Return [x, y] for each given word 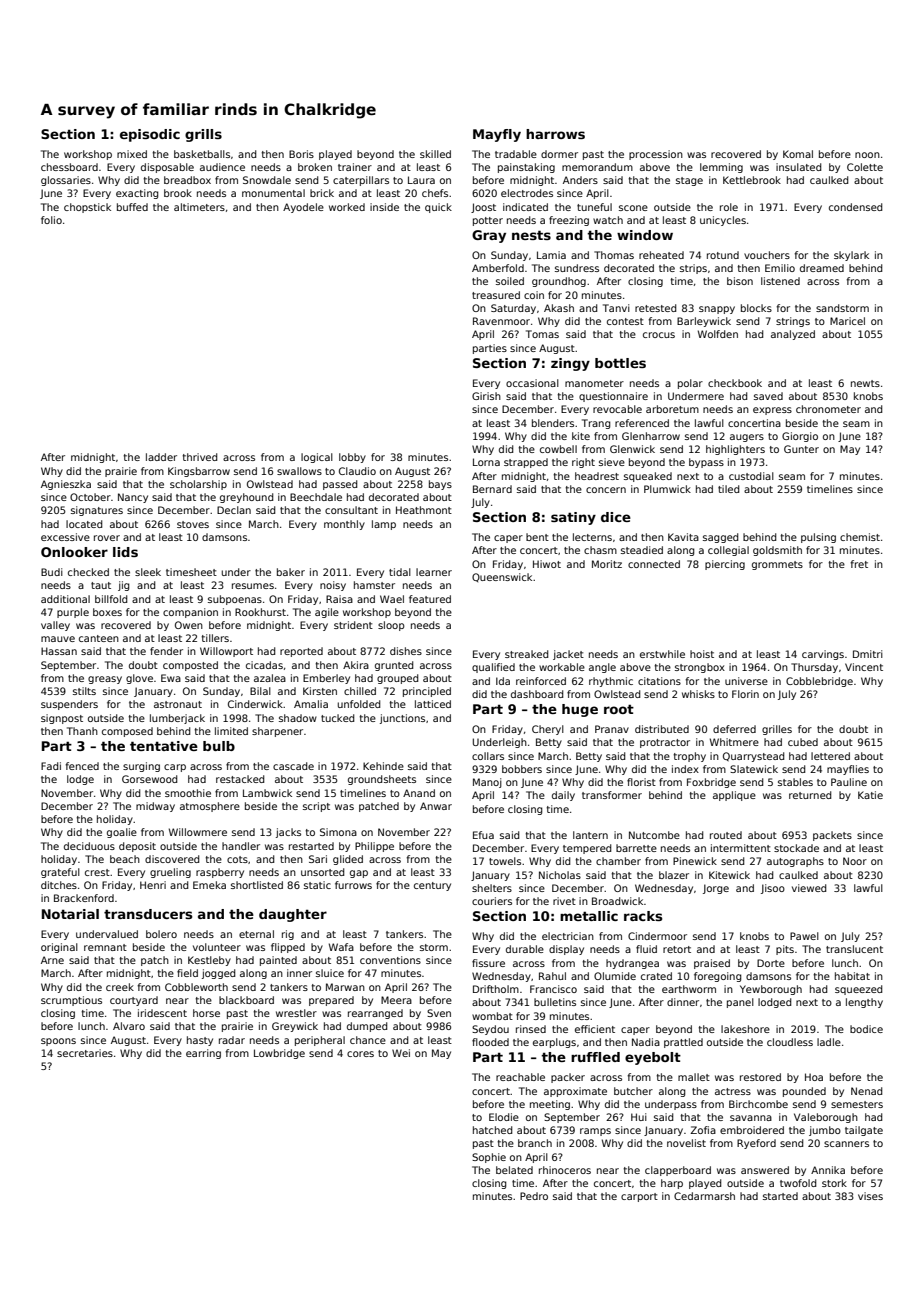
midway [155, 807]
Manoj [487, 783]
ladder [161, 457]
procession [656, 155]
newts [865, 383]
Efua [483, 835]
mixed [132, 154]
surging [141, 767]
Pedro [534, 1196]
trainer [355, 167]
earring [203, 1054]
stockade [796, 848]
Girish [486, 396]
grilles [777, 730]
